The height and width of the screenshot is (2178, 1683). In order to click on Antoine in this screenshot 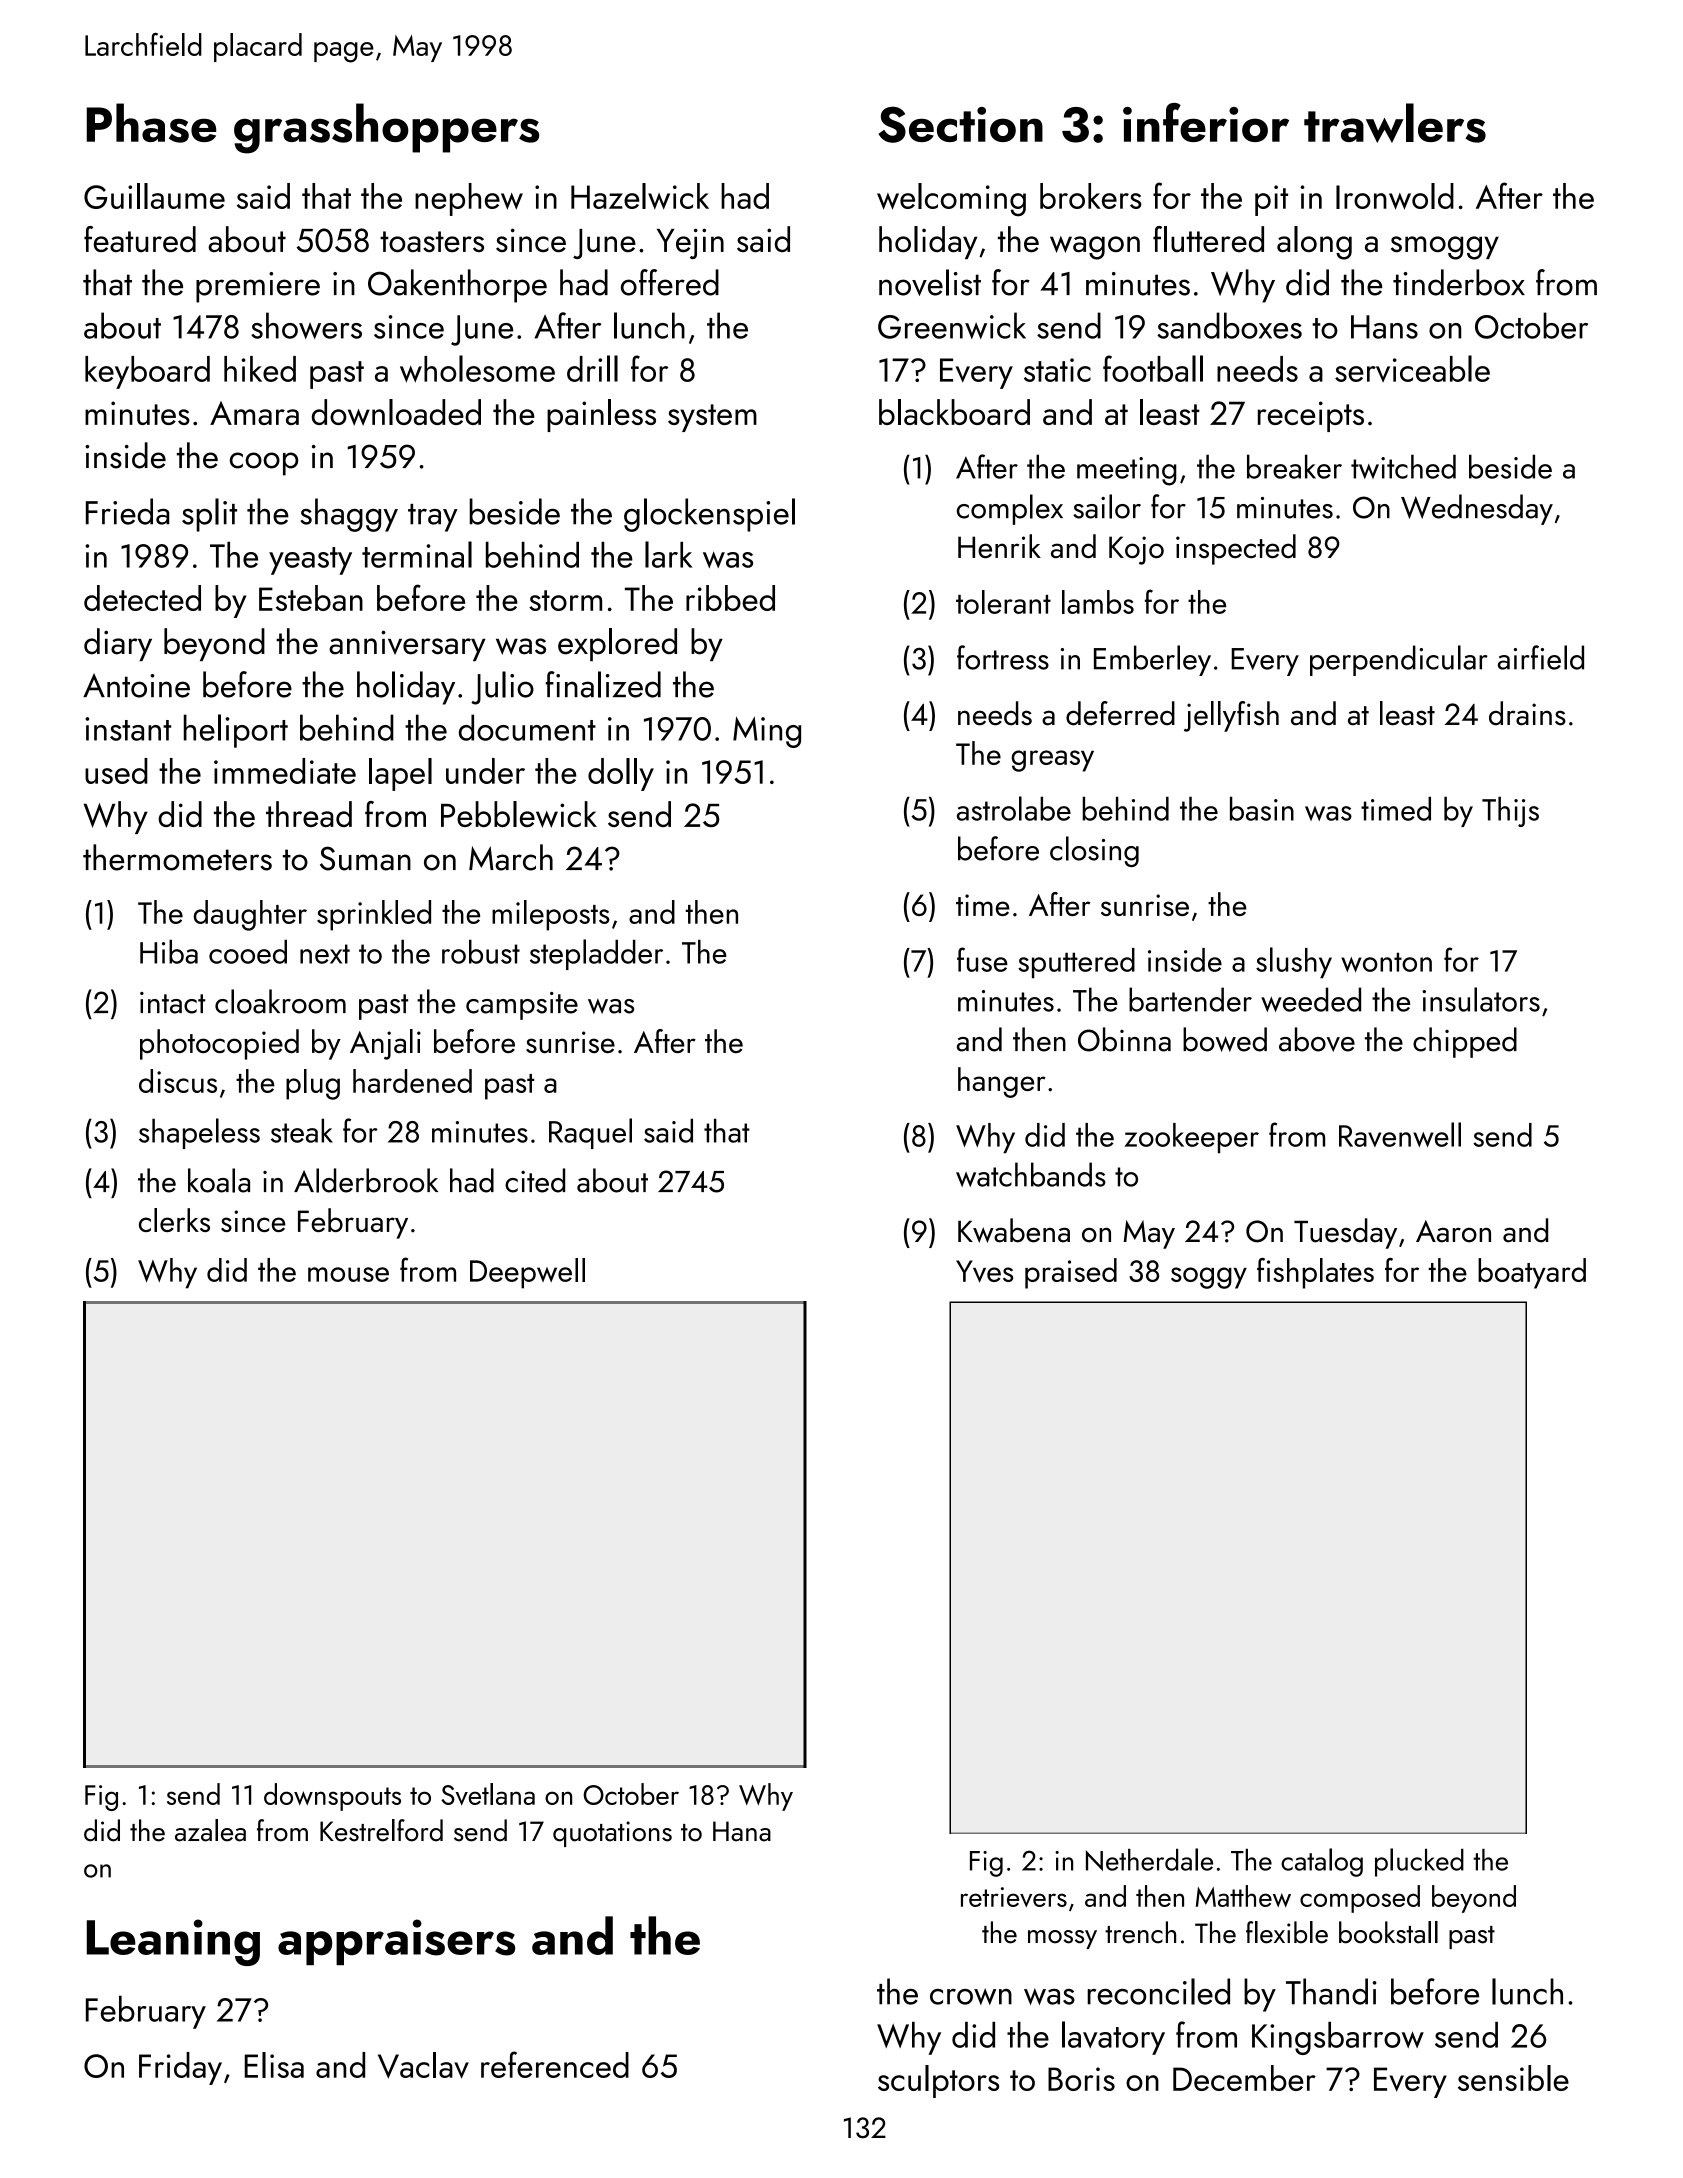, I will do `click(136, 685)`.
